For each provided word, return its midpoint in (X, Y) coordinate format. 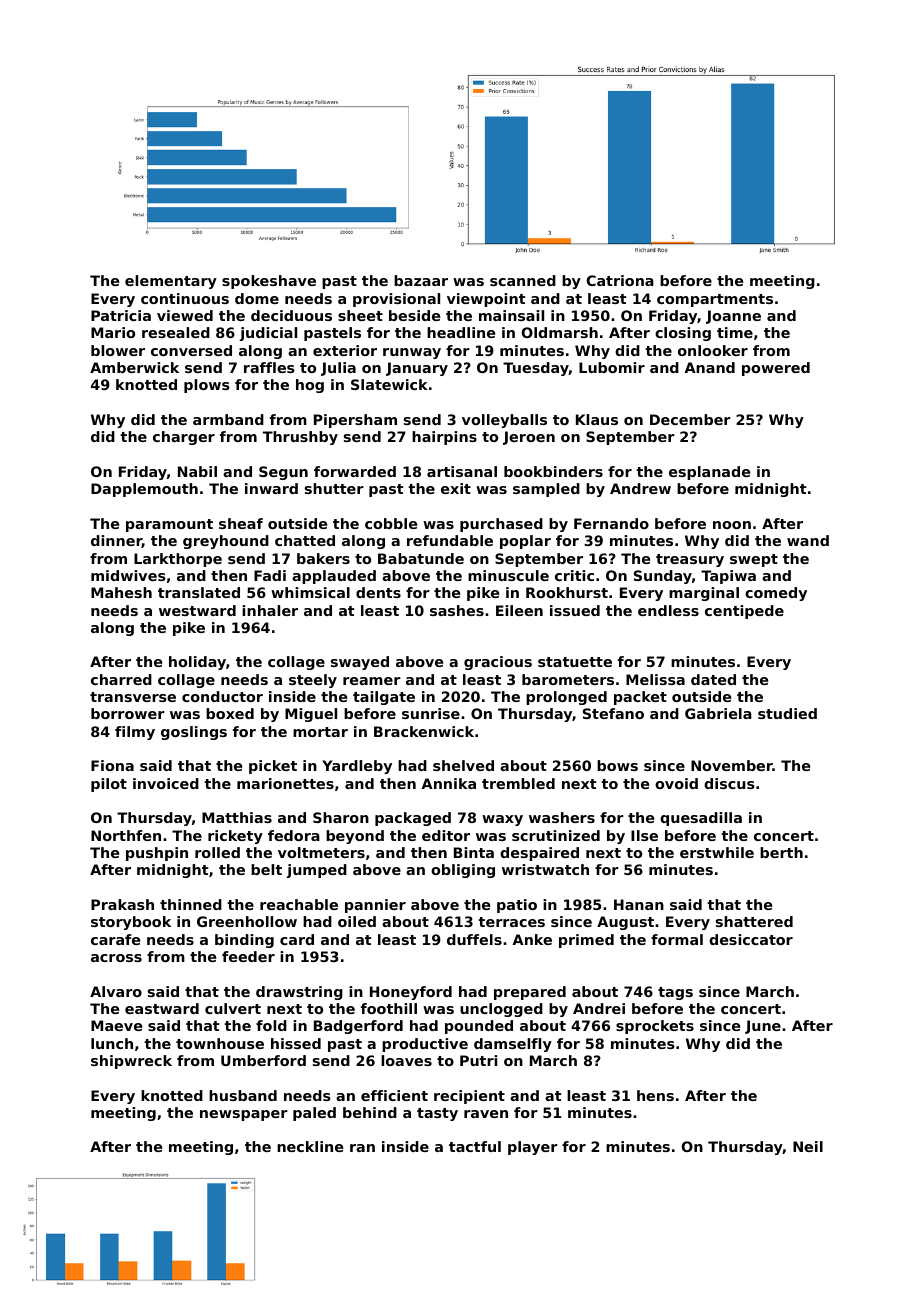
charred (121, 679)
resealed (176, 332)
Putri (478, 1060)
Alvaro (116, 991)
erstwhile (717, 852)
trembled (518, 783)
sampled (546, 490)
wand (808, 540)
